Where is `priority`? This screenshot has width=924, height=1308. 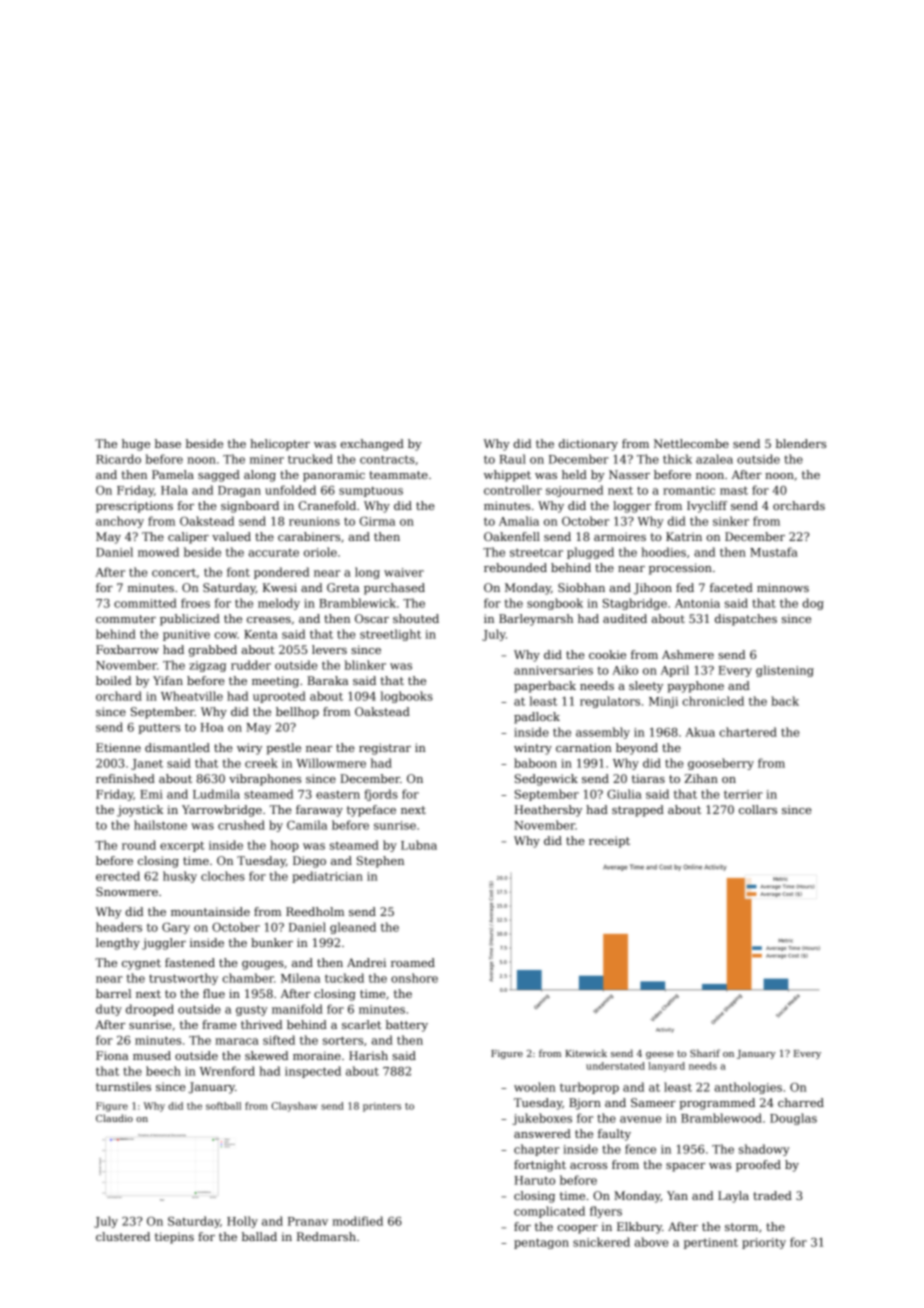
priority is located at coordinates (764, 1243).
